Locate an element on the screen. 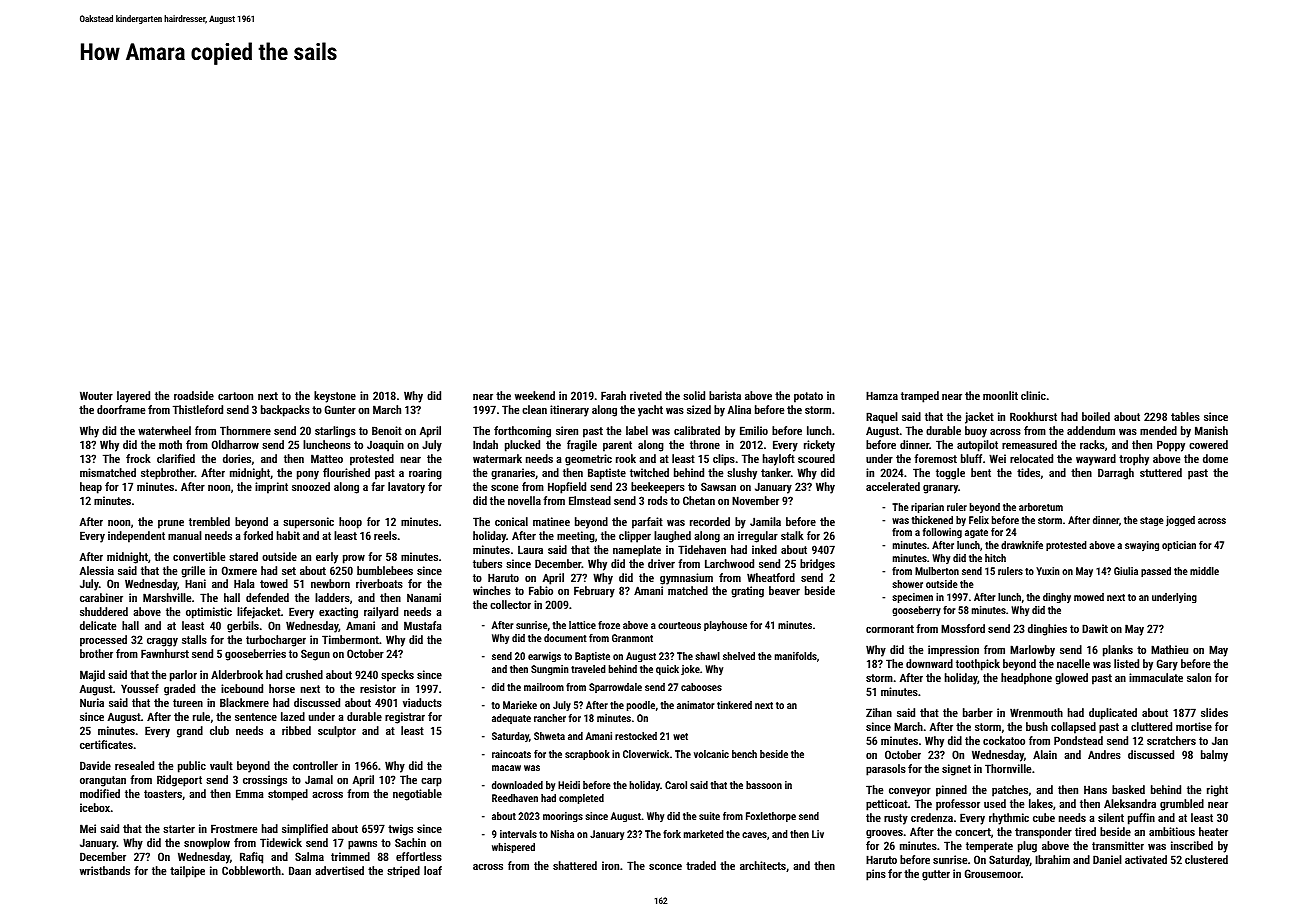  Alessia is located at coordinates (97, 570).
